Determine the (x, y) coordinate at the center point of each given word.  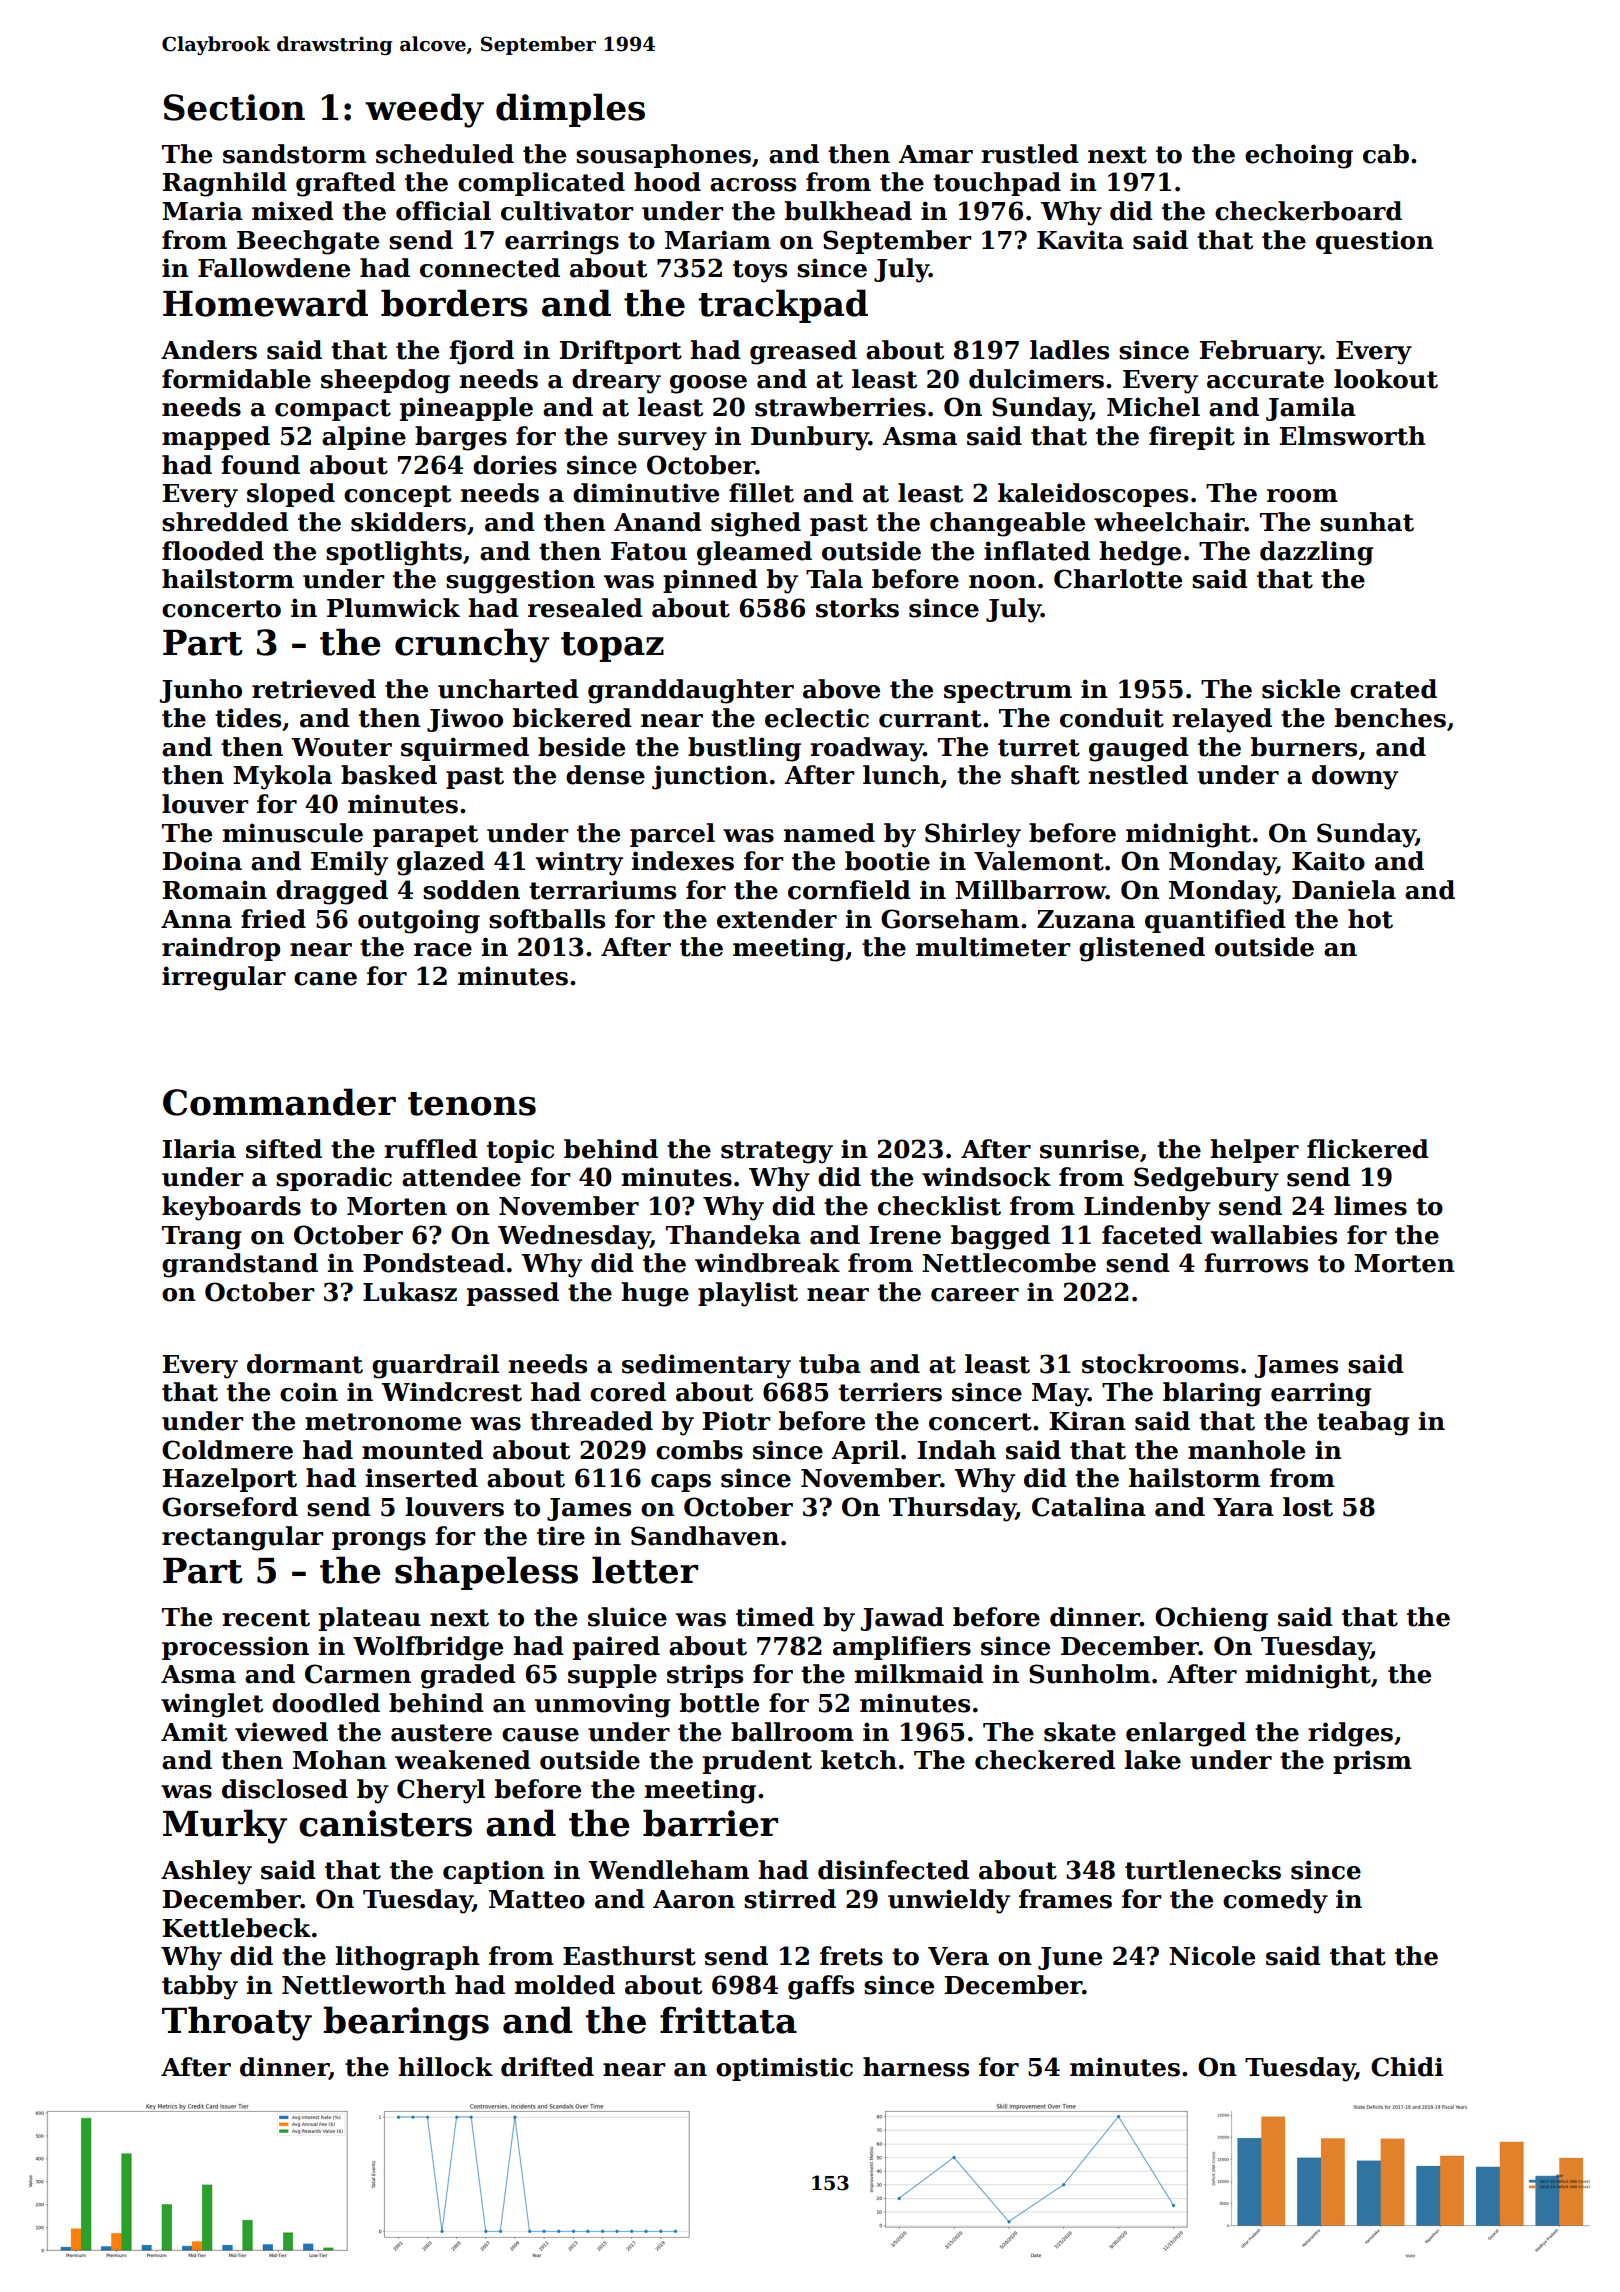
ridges (1350, 1734)
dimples (570, 110)
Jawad (902, 1619)
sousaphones (663, 156)
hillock (446, 2067)
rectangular (242, 1538)
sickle (1301, 689)
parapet (425, 836)
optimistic (784, 2069)
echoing (1299, 156)
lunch (901, 775)
